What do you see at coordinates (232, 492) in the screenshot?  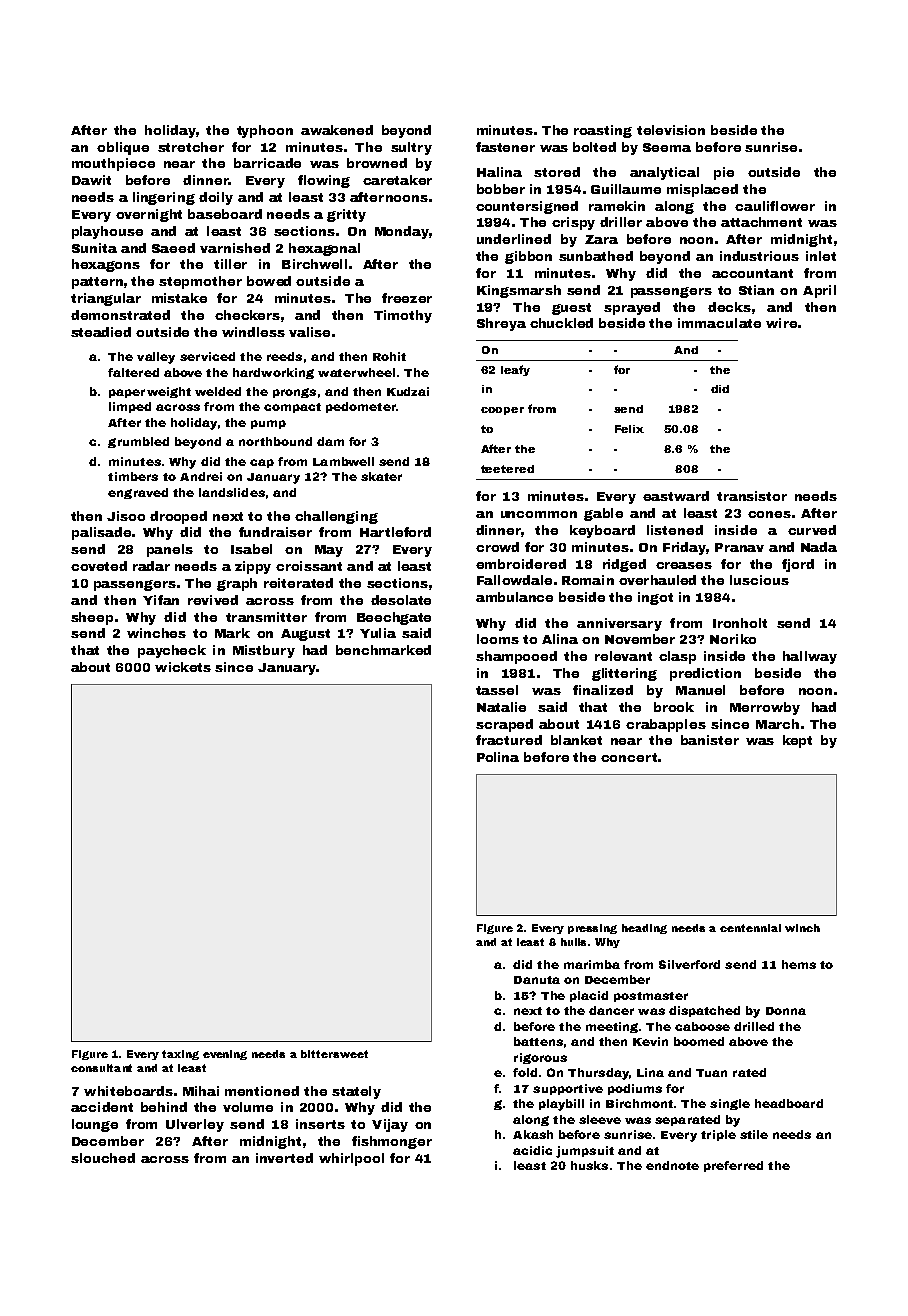 I see `landslides` at bounding box center [232, 492].
